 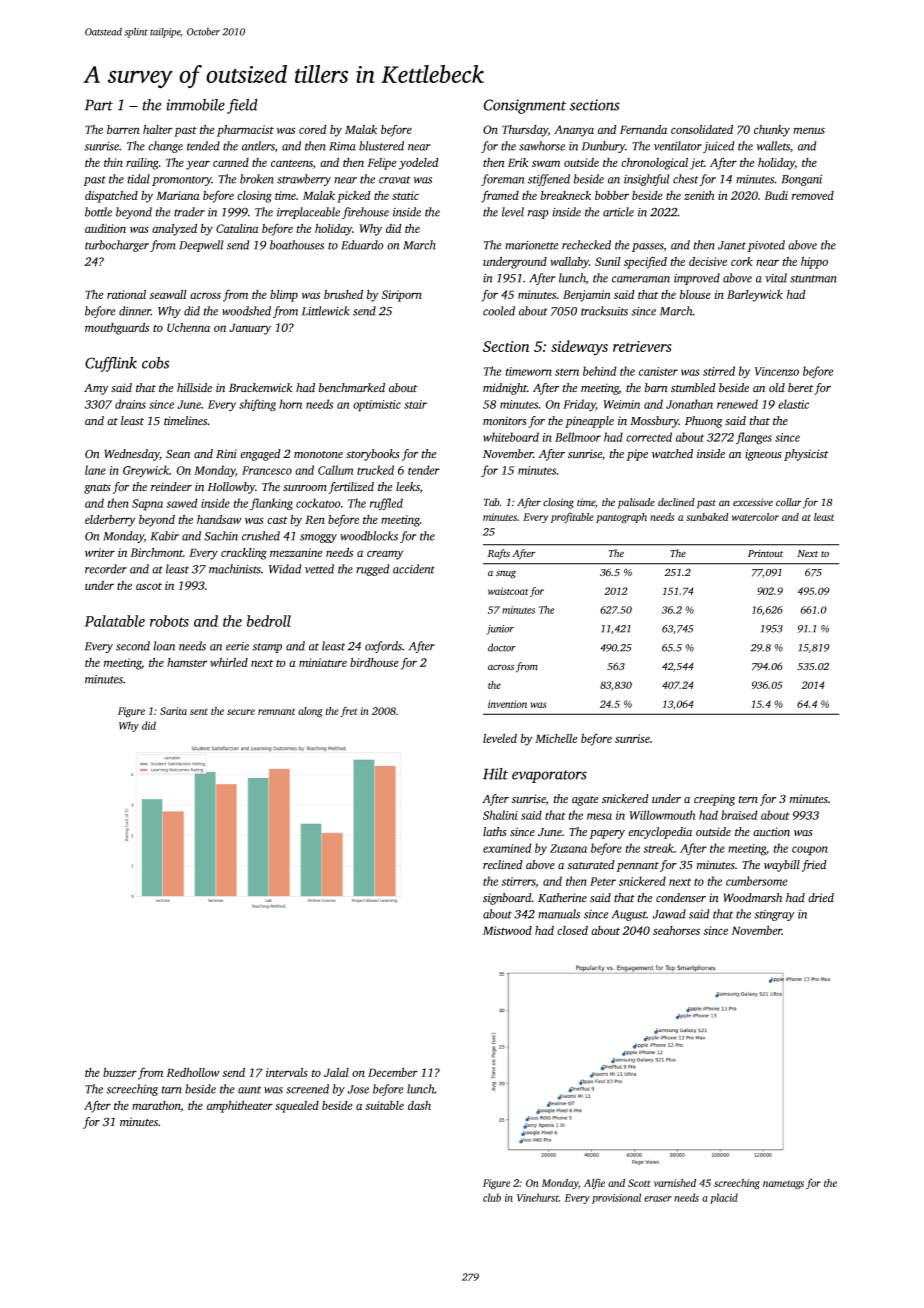 What do you see at coordinates (495, 832) in the page?
I see `laths` at bounding box center [495, 832].
